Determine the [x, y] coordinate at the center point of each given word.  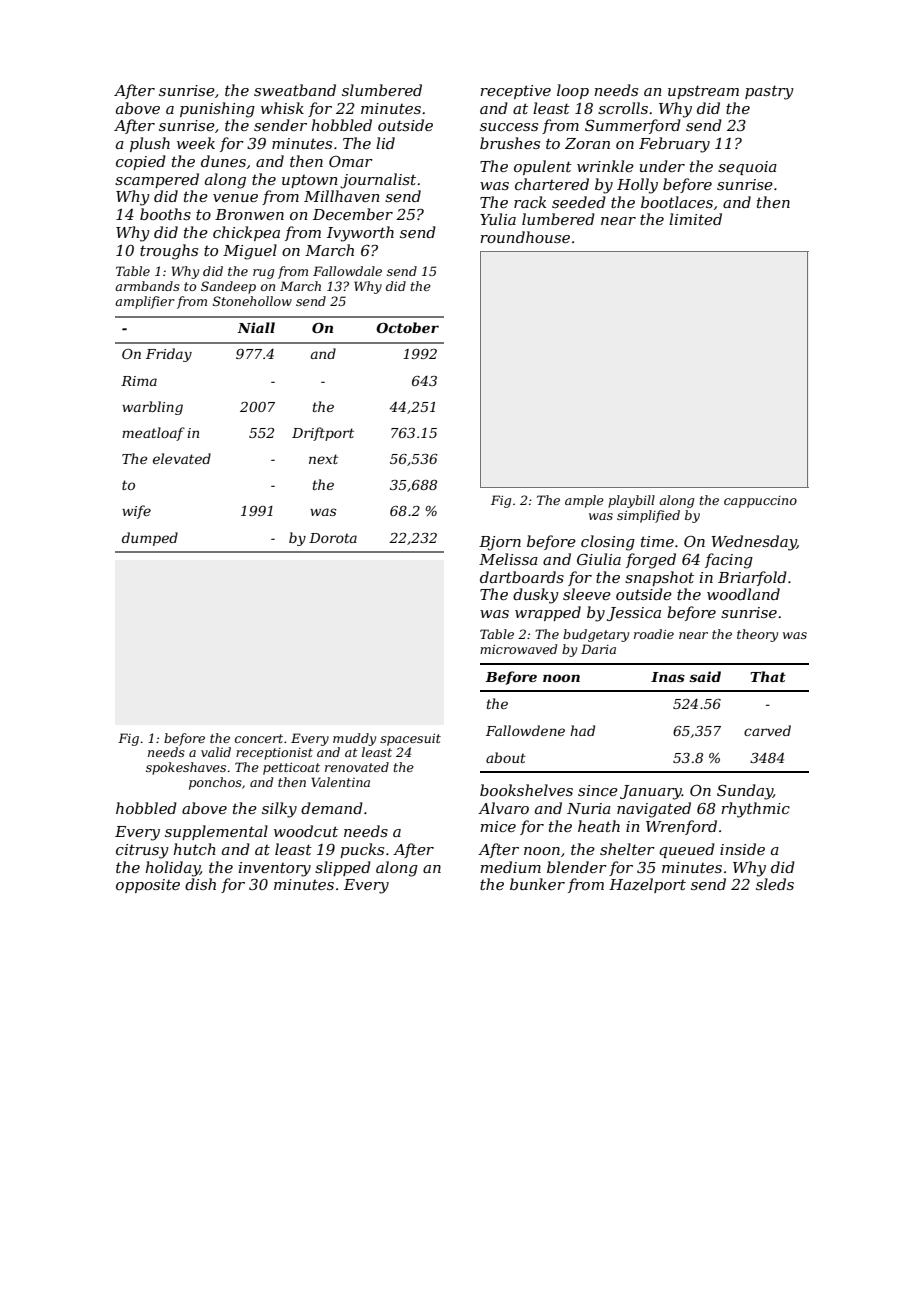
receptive [515, 92]
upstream [703, 92]
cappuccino [760, 502]
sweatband [295, 90]
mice [498, 826]
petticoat [291, 769]
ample [584, 501]
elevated [182, 458]
